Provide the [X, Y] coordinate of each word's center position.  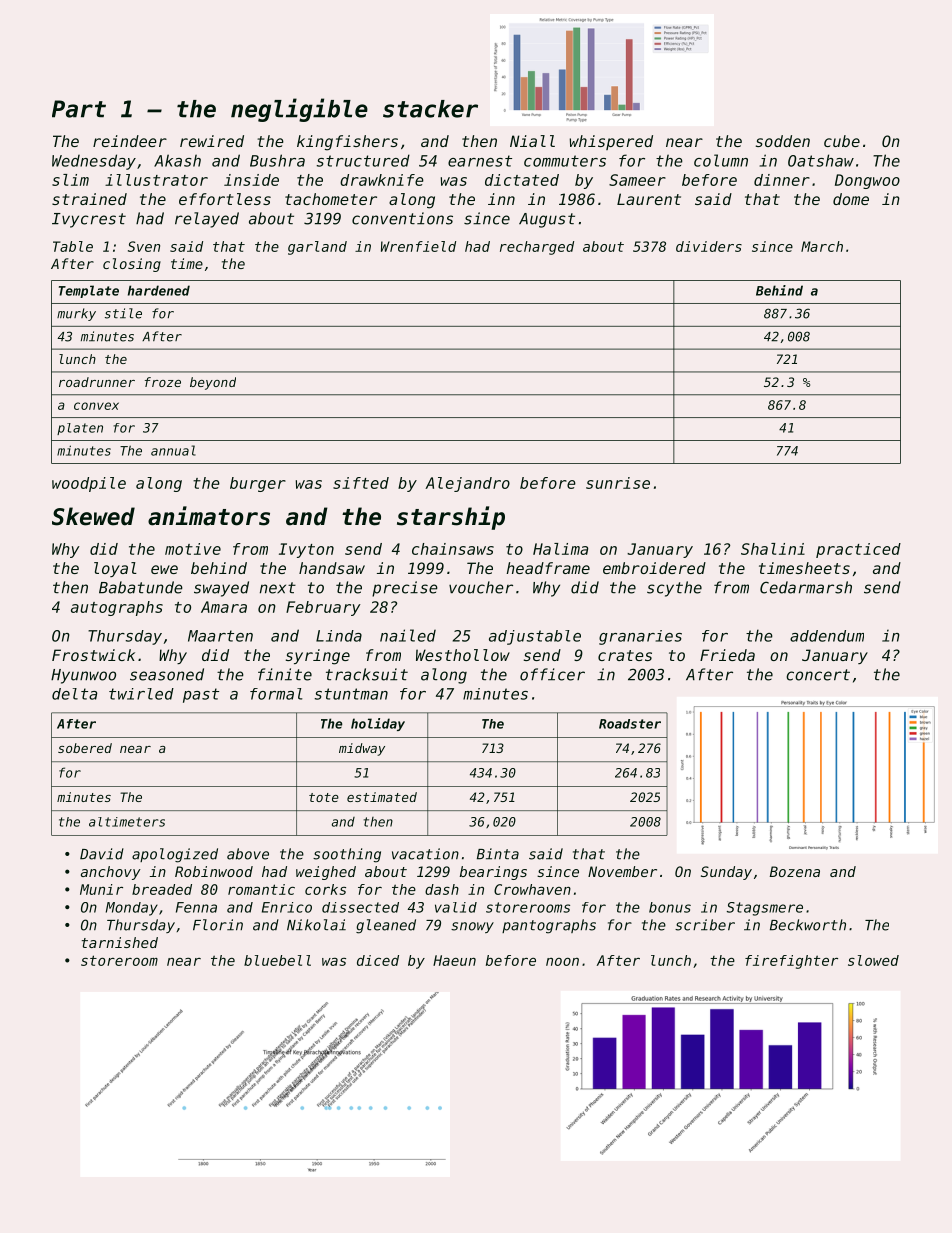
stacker [430, 109]
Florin [218, 925]
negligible [299, 110]
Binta [498, 854]
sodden [783, 141]
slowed [873, 960]
